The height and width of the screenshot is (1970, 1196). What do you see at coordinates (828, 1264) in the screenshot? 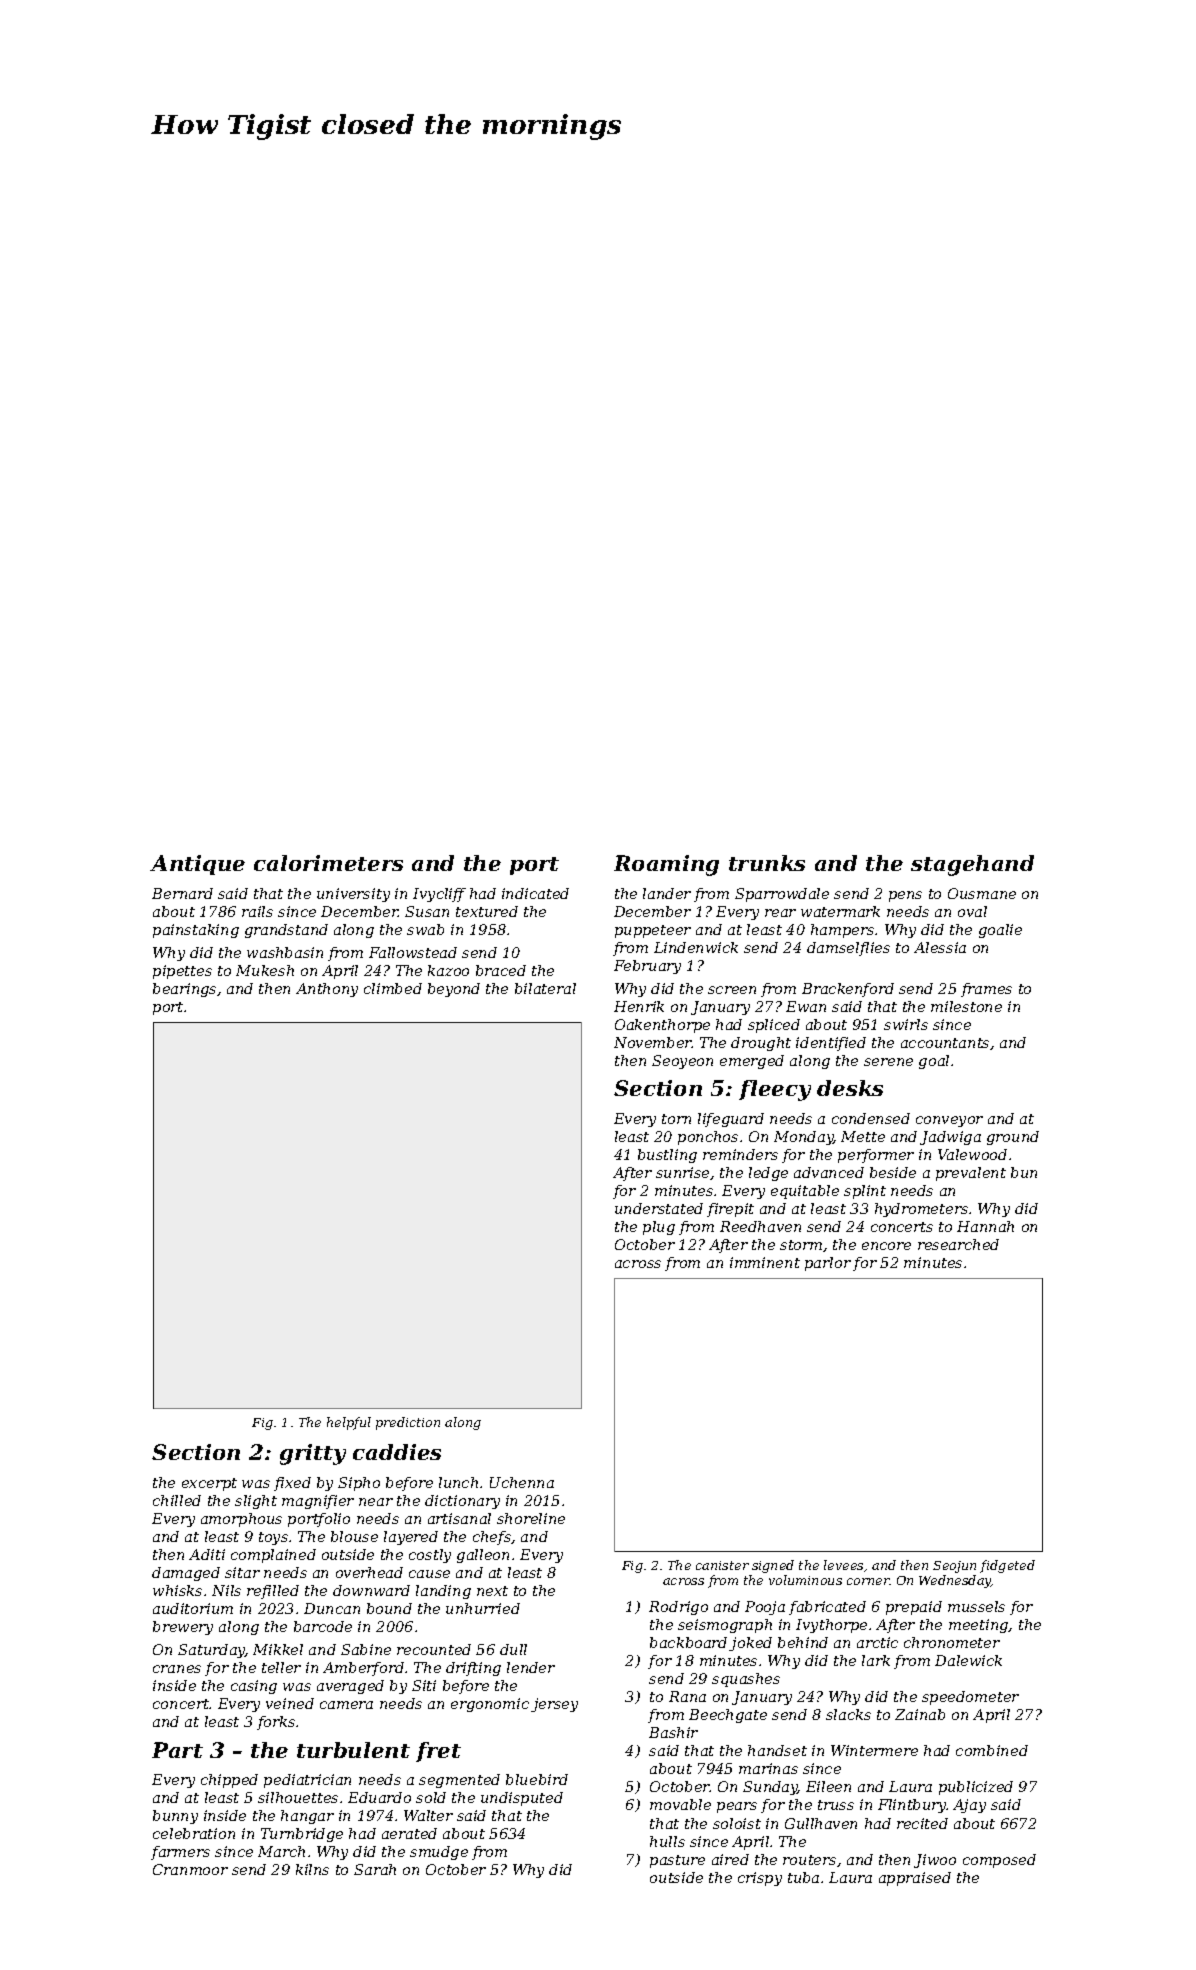
I see `parlor` at bounding box center [828, 1264].
